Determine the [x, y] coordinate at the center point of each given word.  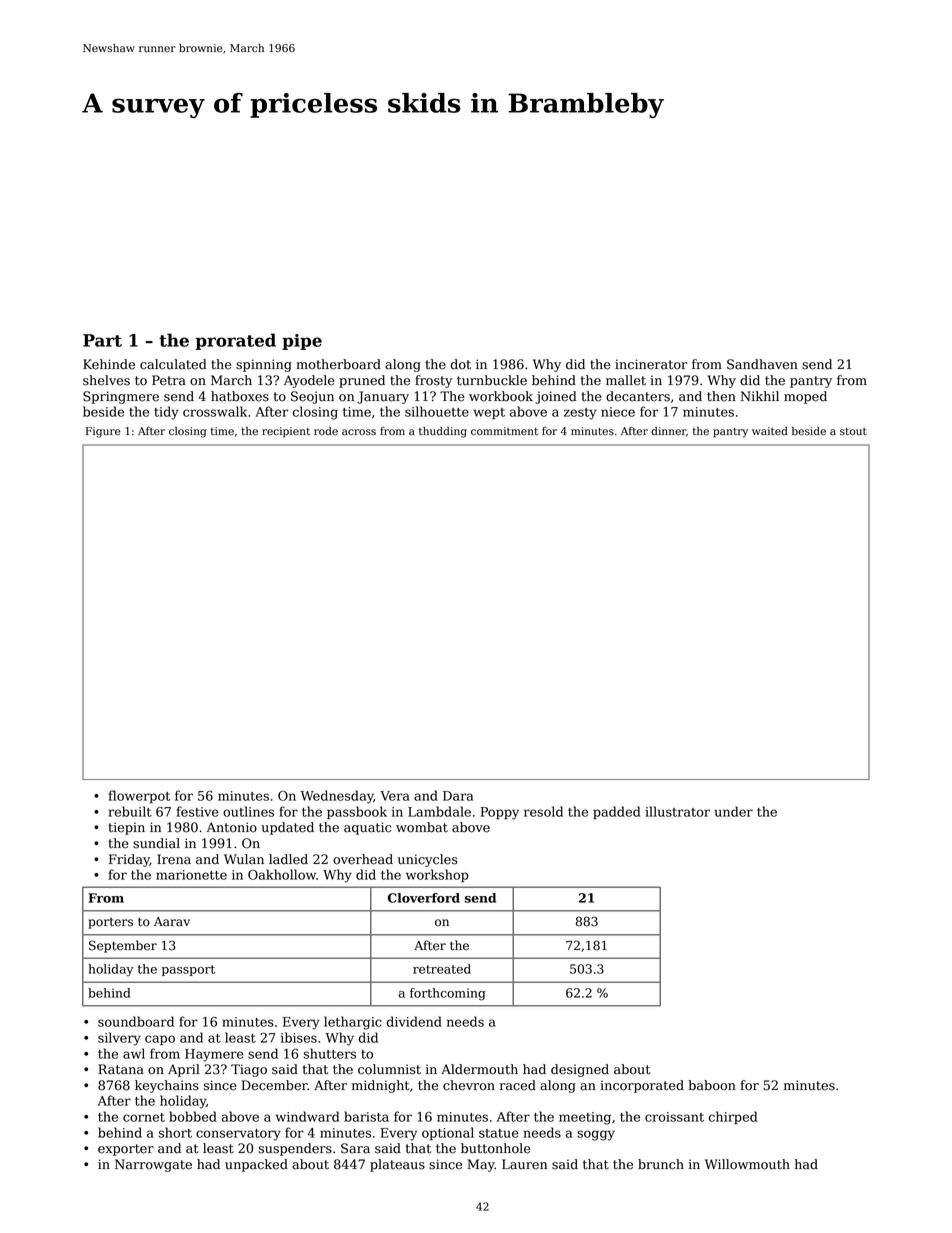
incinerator [651, 364]
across [359, 432]
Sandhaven [762, 364]
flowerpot [139, 796]
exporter [126, 1150]
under [734, 811]
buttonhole [495, 1148]
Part [102, 340]
